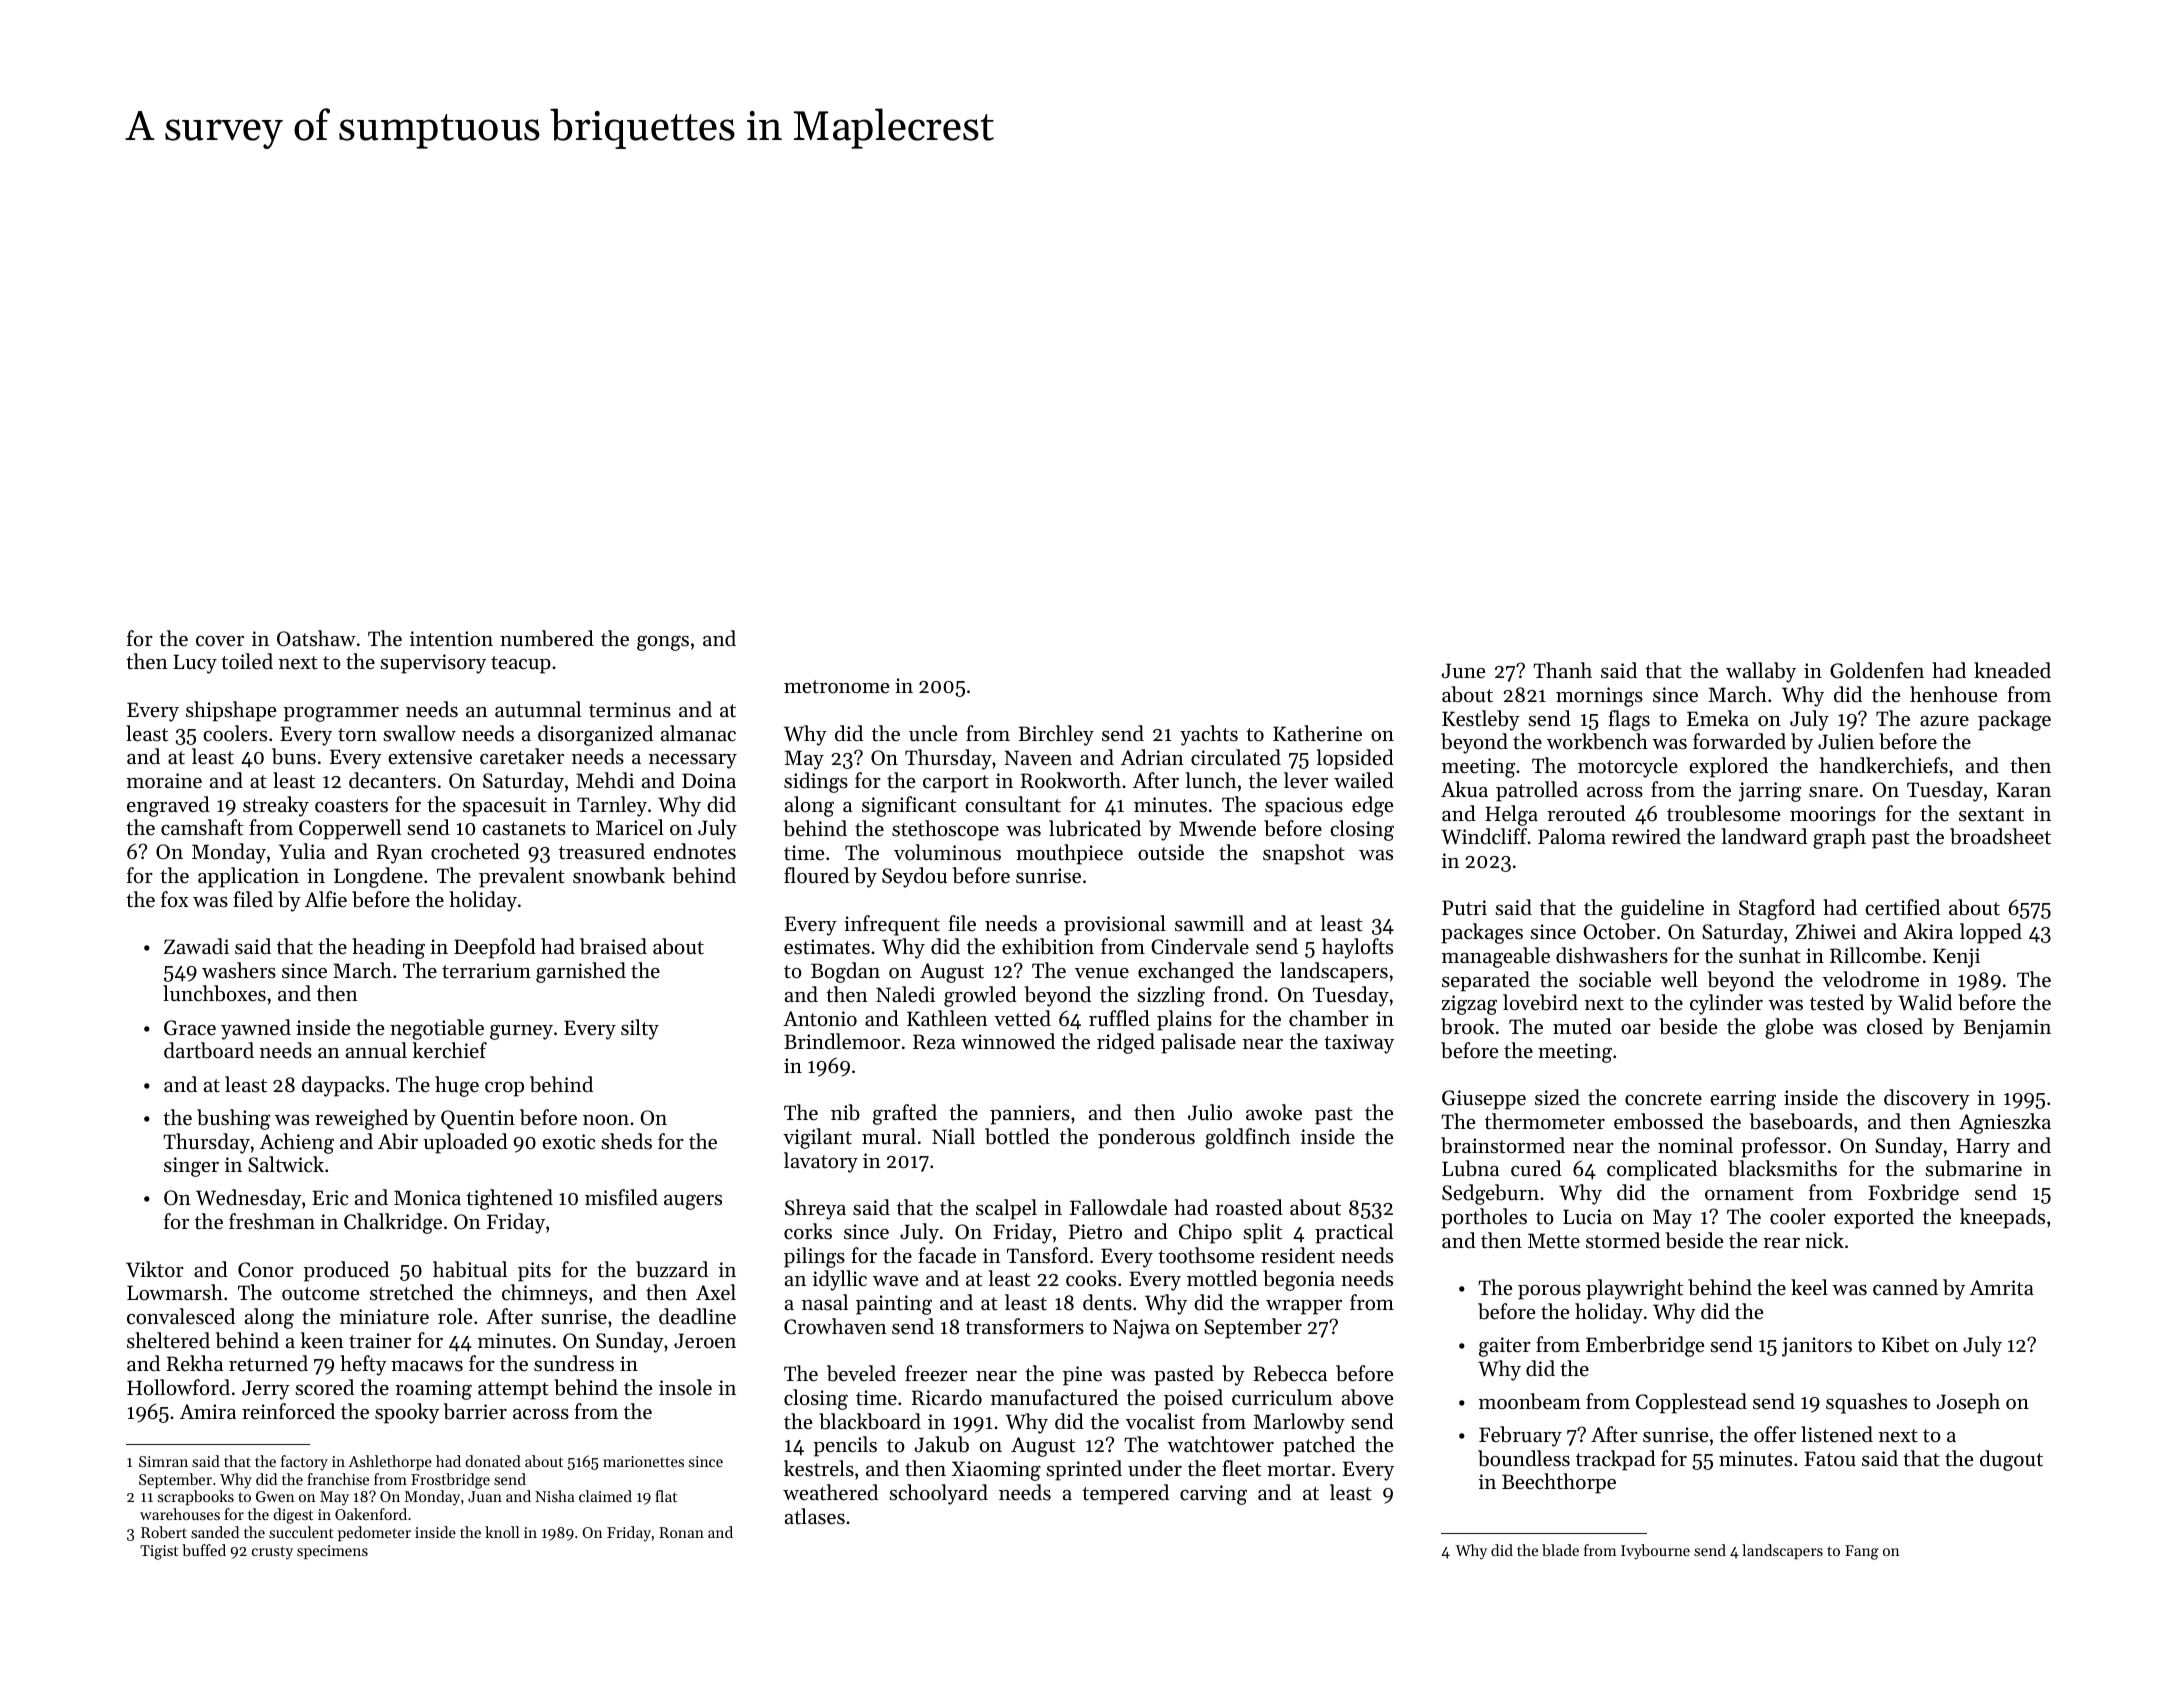 Image resolution: width=2178 pixels, height=1683 pixels. What do you see at coordinates (316, 638) in the document?
I see `Oatshaw` at bounding box center [316, 638].
